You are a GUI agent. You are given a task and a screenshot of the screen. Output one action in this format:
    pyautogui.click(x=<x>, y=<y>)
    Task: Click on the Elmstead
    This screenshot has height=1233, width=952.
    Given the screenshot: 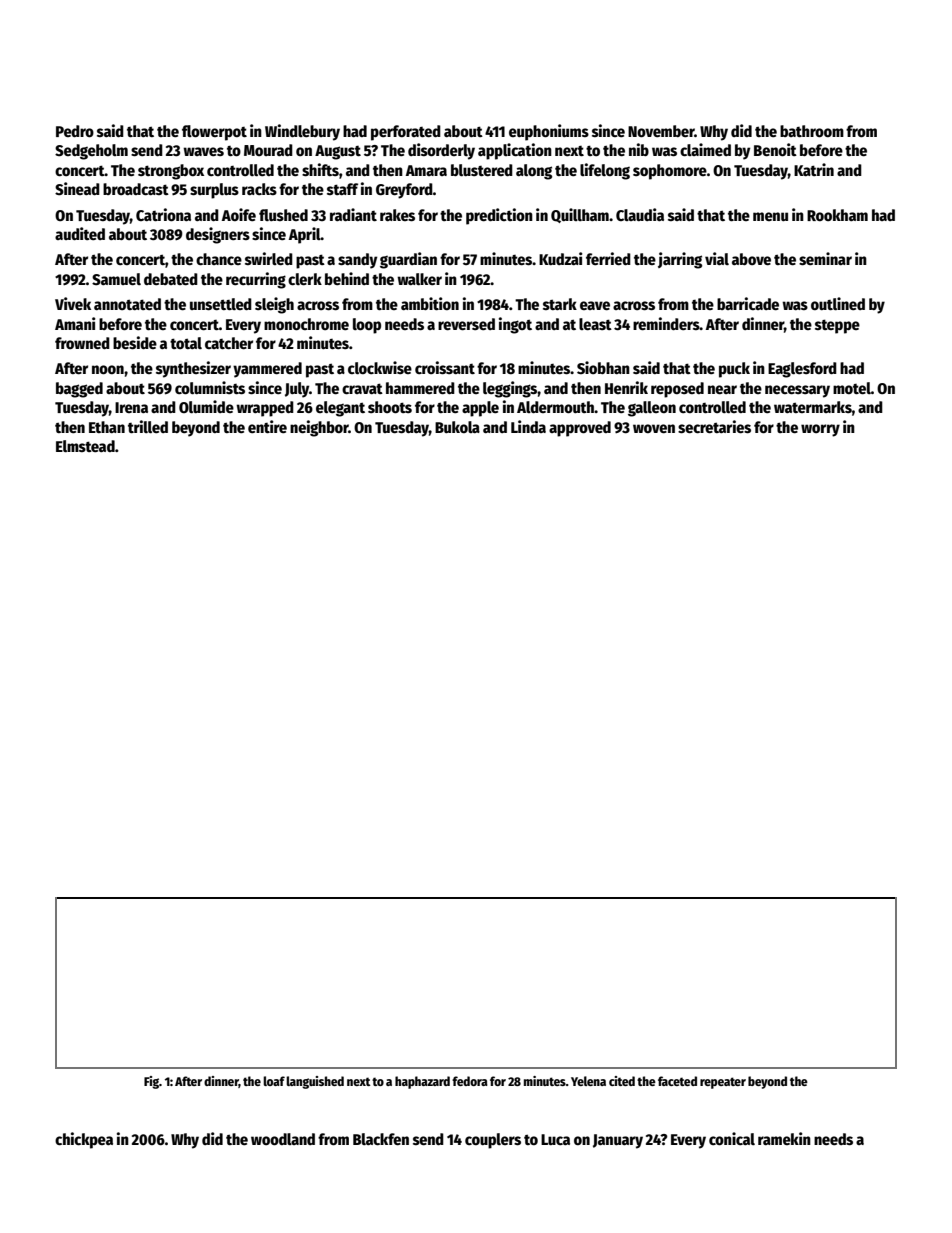 What is the action you would take?
    pyautogui.click(x=85, y=446)
